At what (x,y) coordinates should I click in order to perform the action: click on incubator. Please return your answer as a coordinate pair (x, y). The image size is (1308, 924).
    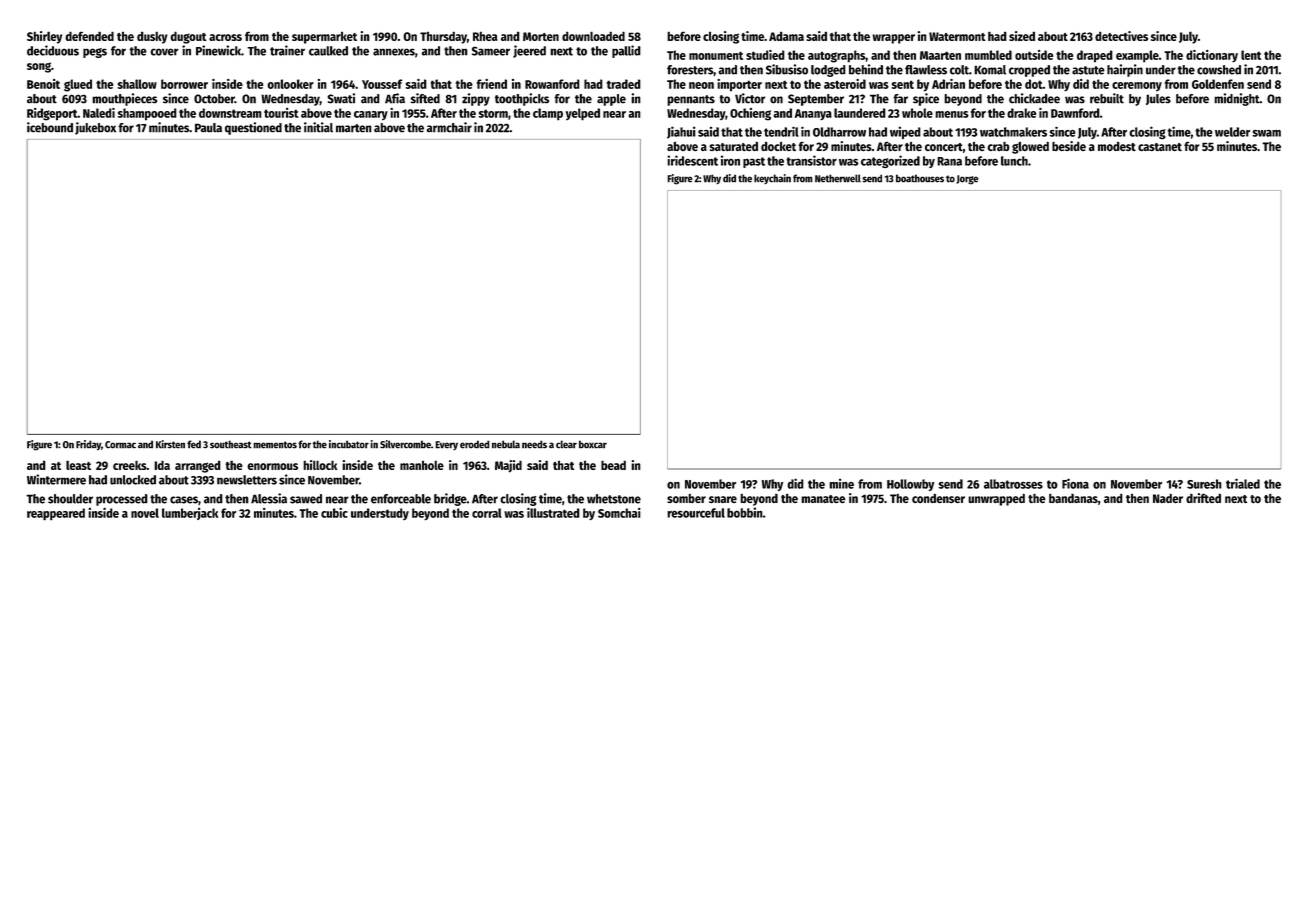
    Looking at the image, I should click on (349, 444).
